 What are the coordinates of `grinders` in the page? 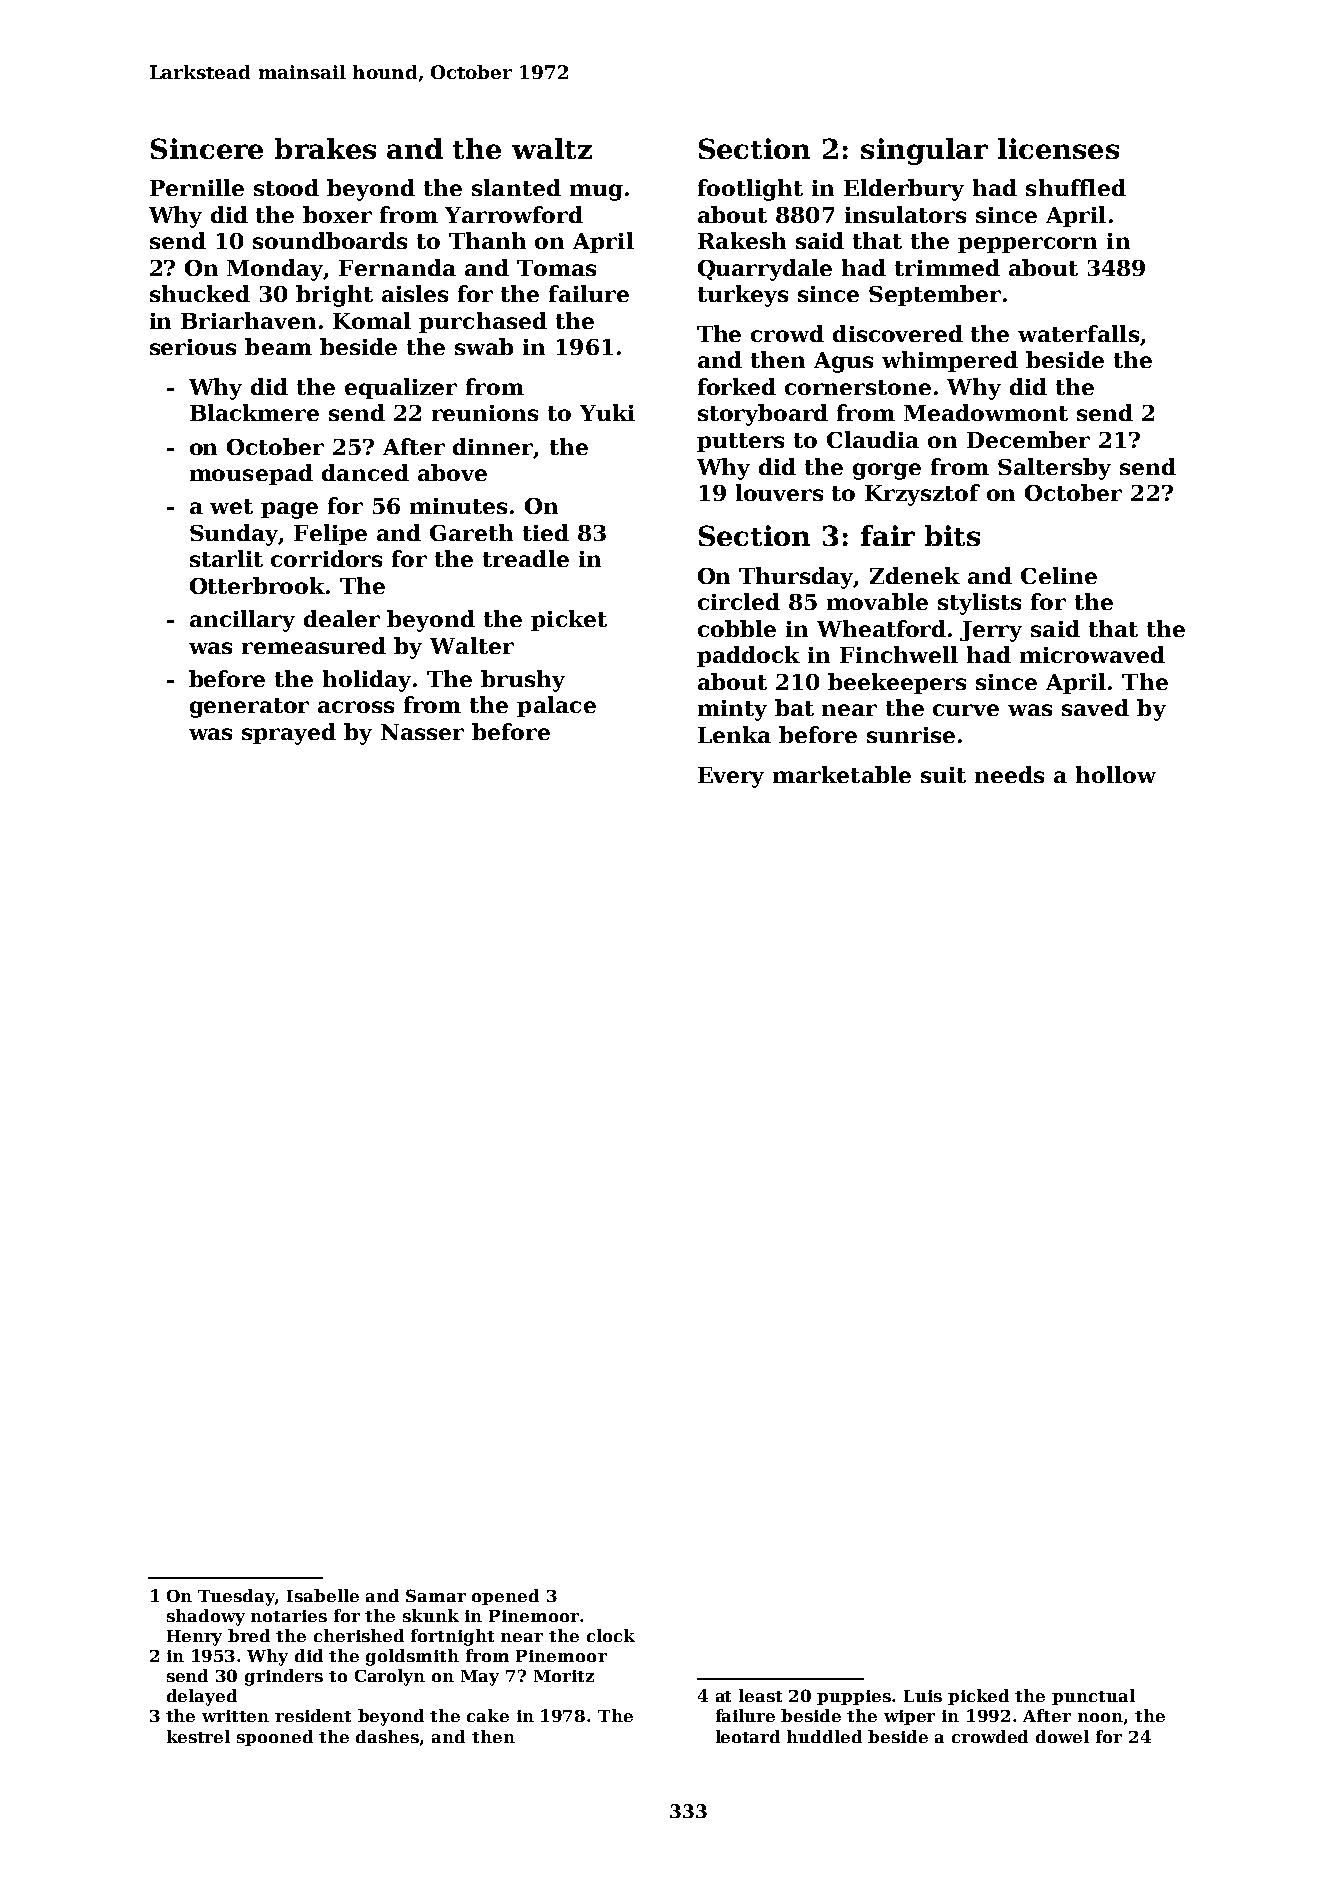 It's located at (284, 1677).
